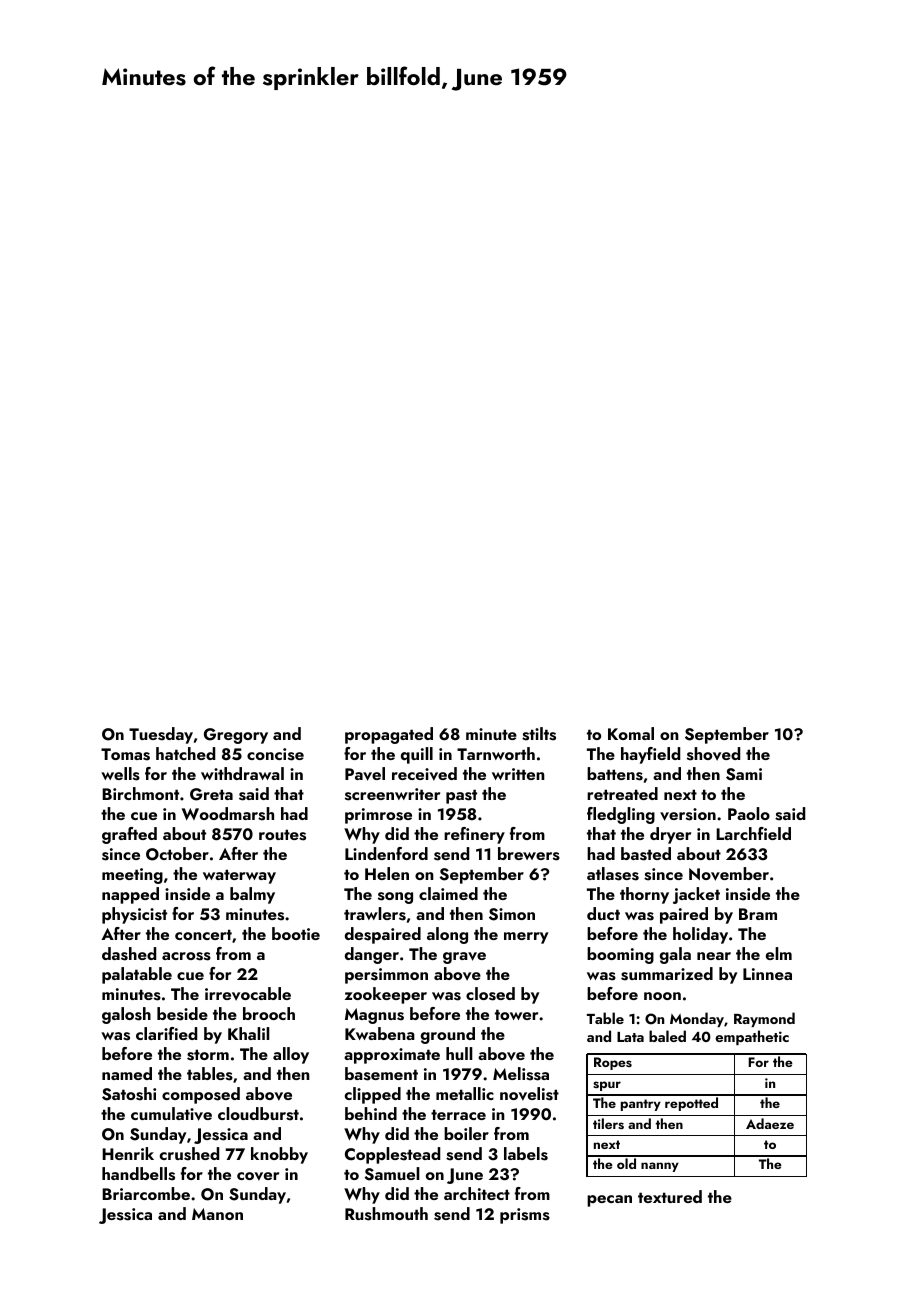 The image size is (908, 1316). I want to click on zookeeper, so click(386, 995).
